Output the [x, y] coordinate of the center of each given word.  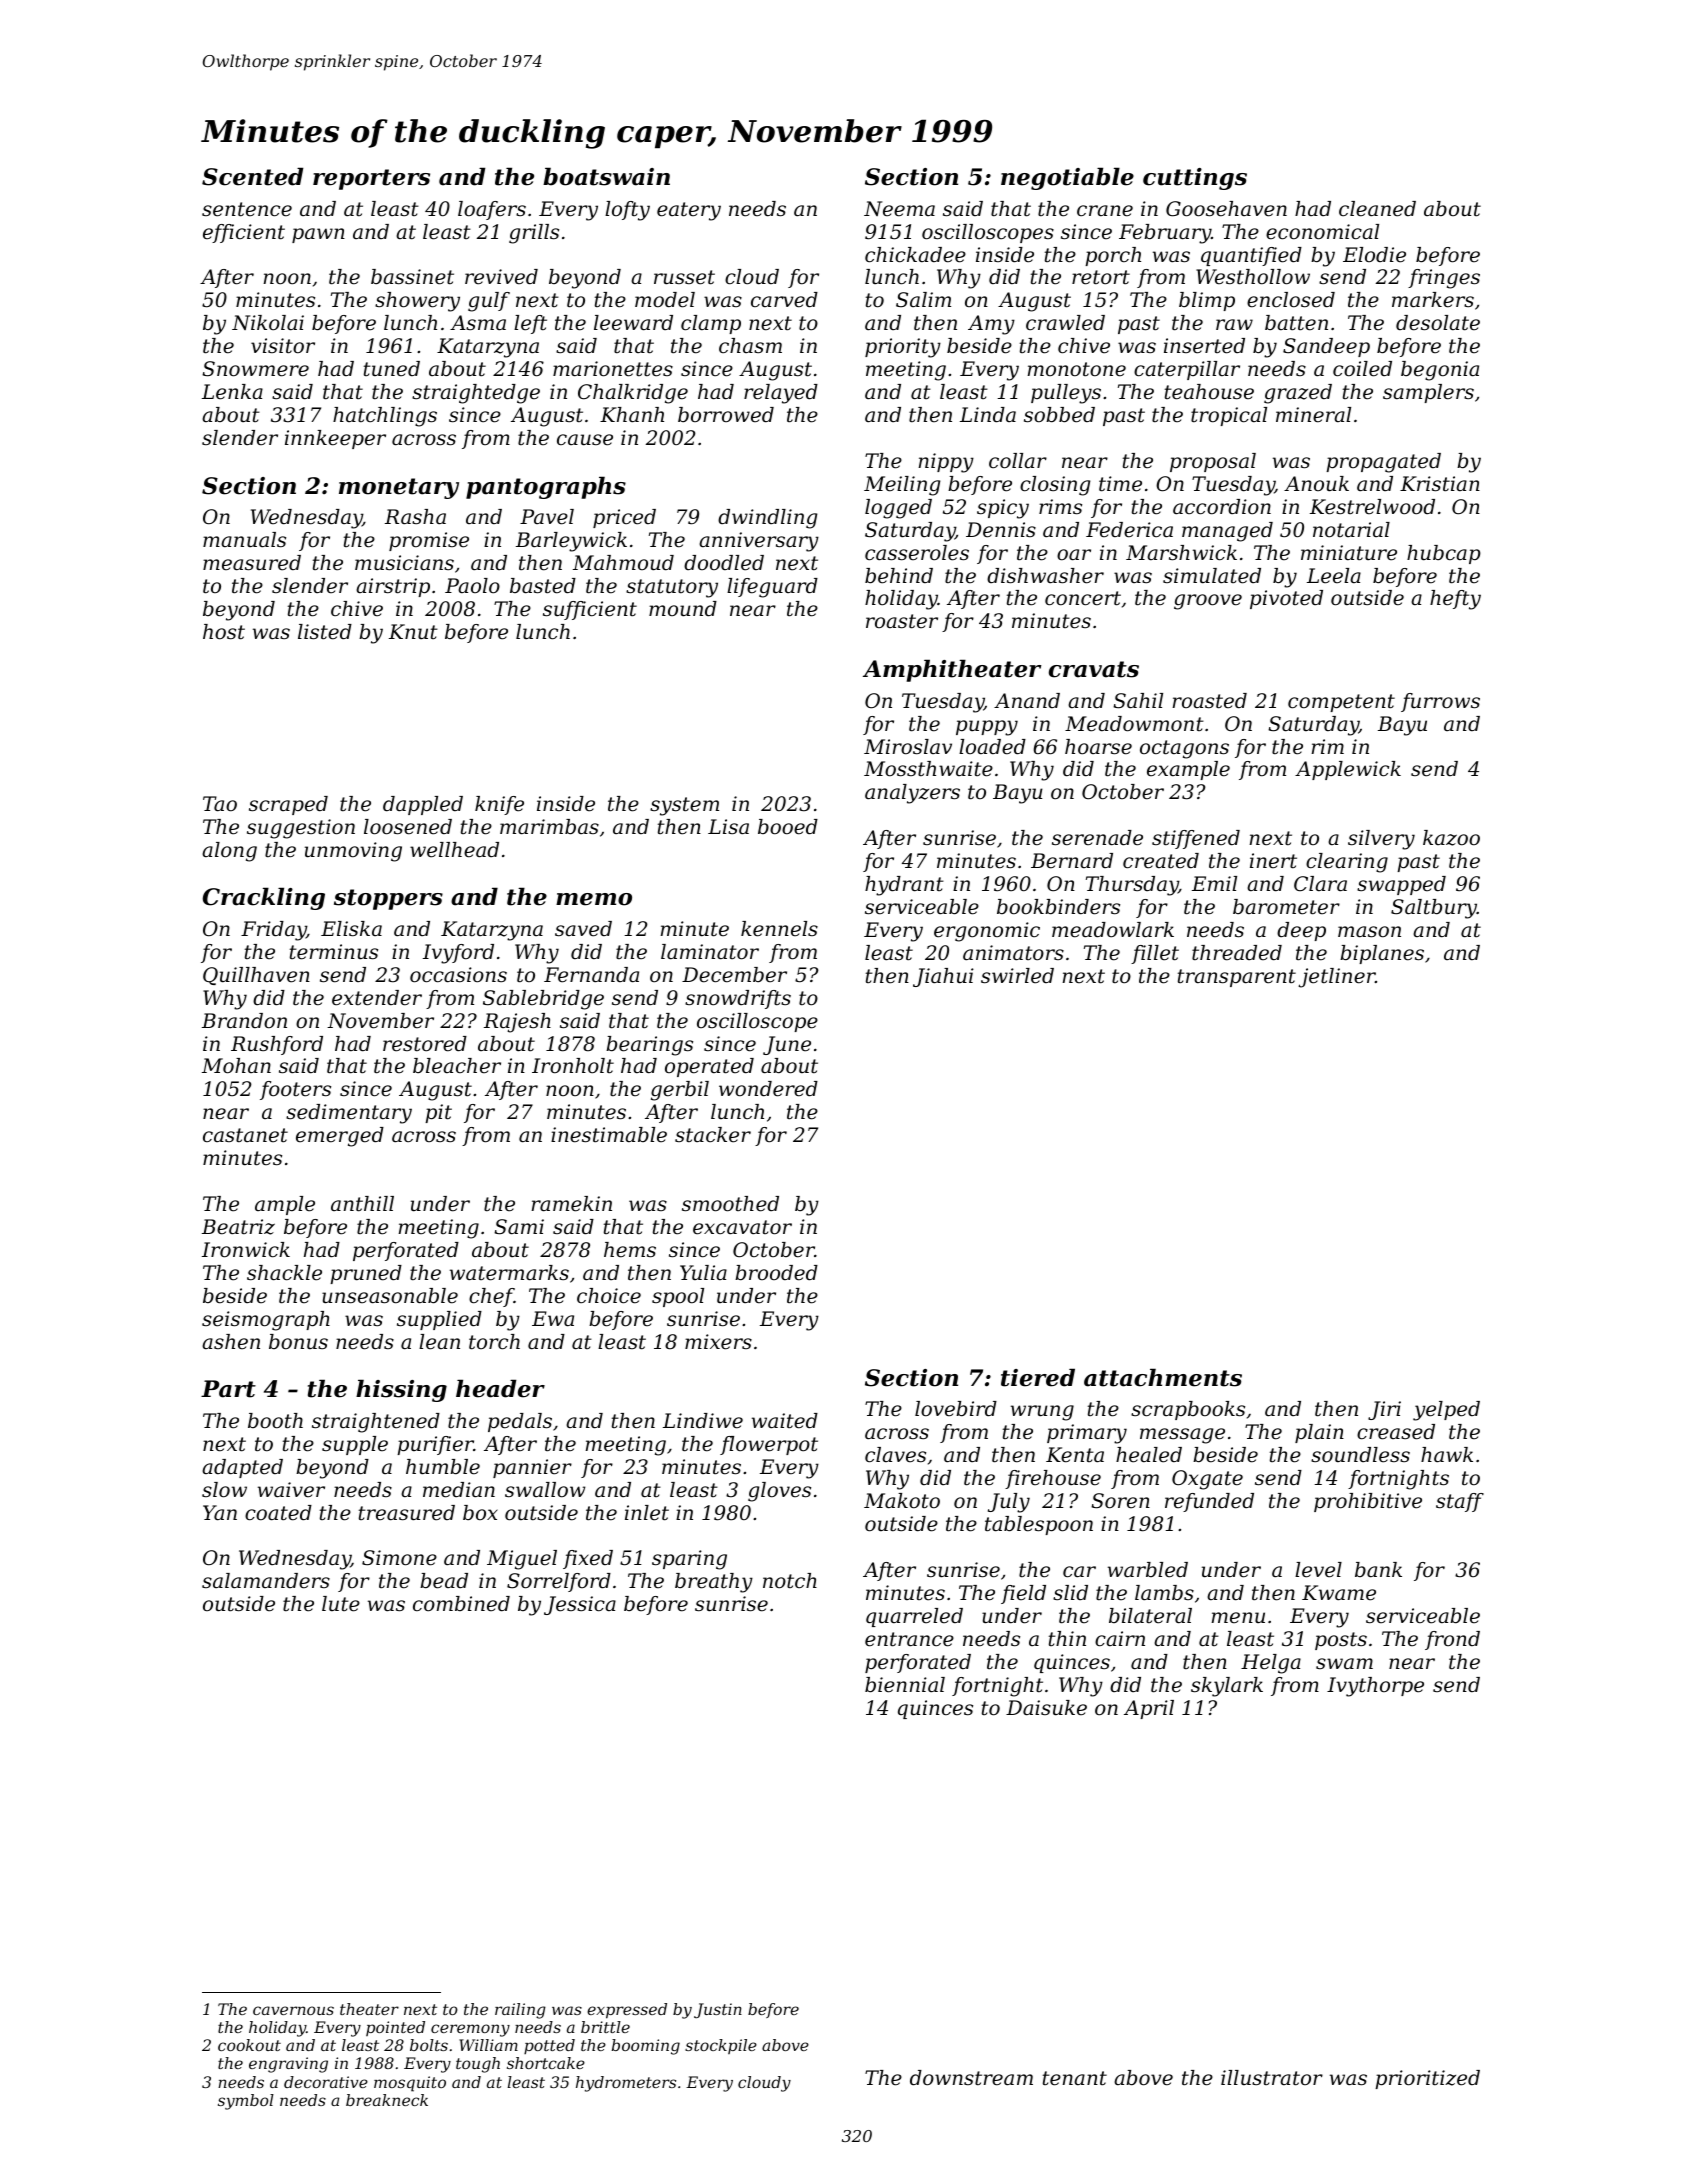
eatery [689, 211]
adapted [242, 1468]
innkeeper [335, 439]
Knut [413, 631]
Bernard [1072, 861]
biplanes [1382, 954]
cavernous [293, 2010]
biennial [905, 1685]
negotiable [1067, 178]
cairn [1120, 1639]
